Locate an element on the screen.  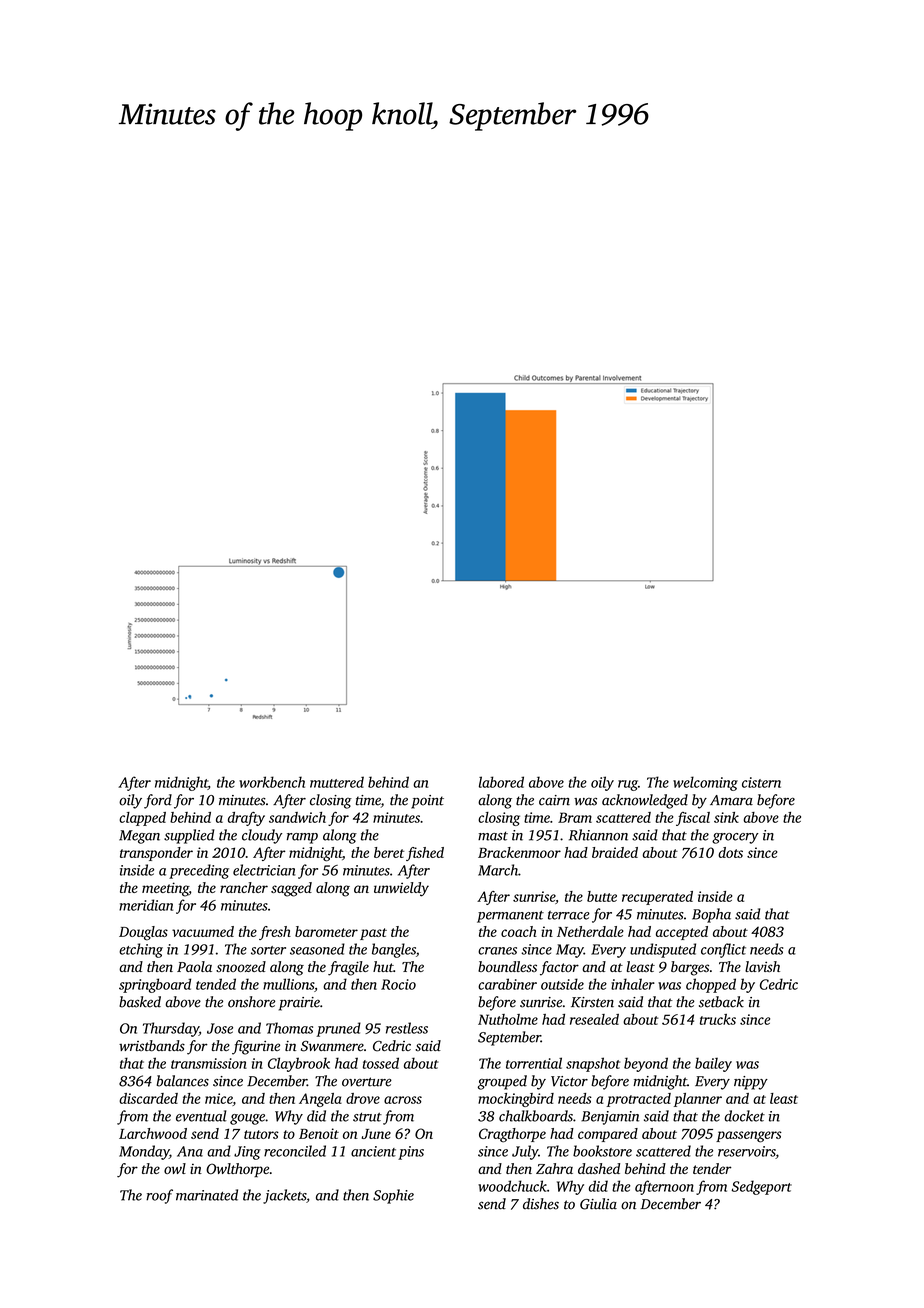
workbench is located at coordinates (272, 782).
